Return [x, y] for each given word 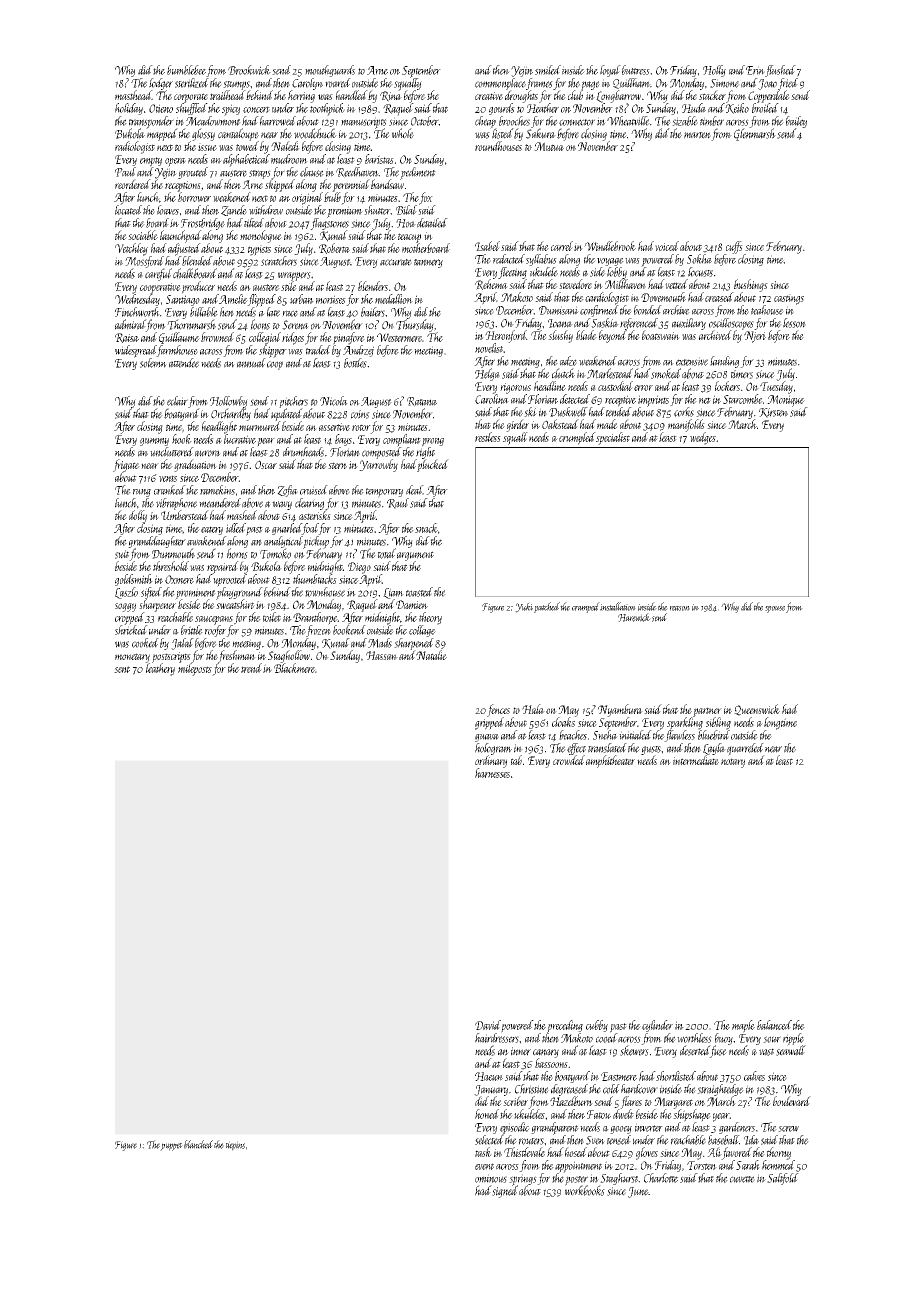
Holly [714, 71]
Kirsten [773, 413]
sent [122, 669]
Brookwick [249, 70]
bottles [355, 363]
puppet [171, 1147]
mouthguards [330, 71]
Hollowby [229, 402]
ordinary [491, 761]
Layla [714, 749]
